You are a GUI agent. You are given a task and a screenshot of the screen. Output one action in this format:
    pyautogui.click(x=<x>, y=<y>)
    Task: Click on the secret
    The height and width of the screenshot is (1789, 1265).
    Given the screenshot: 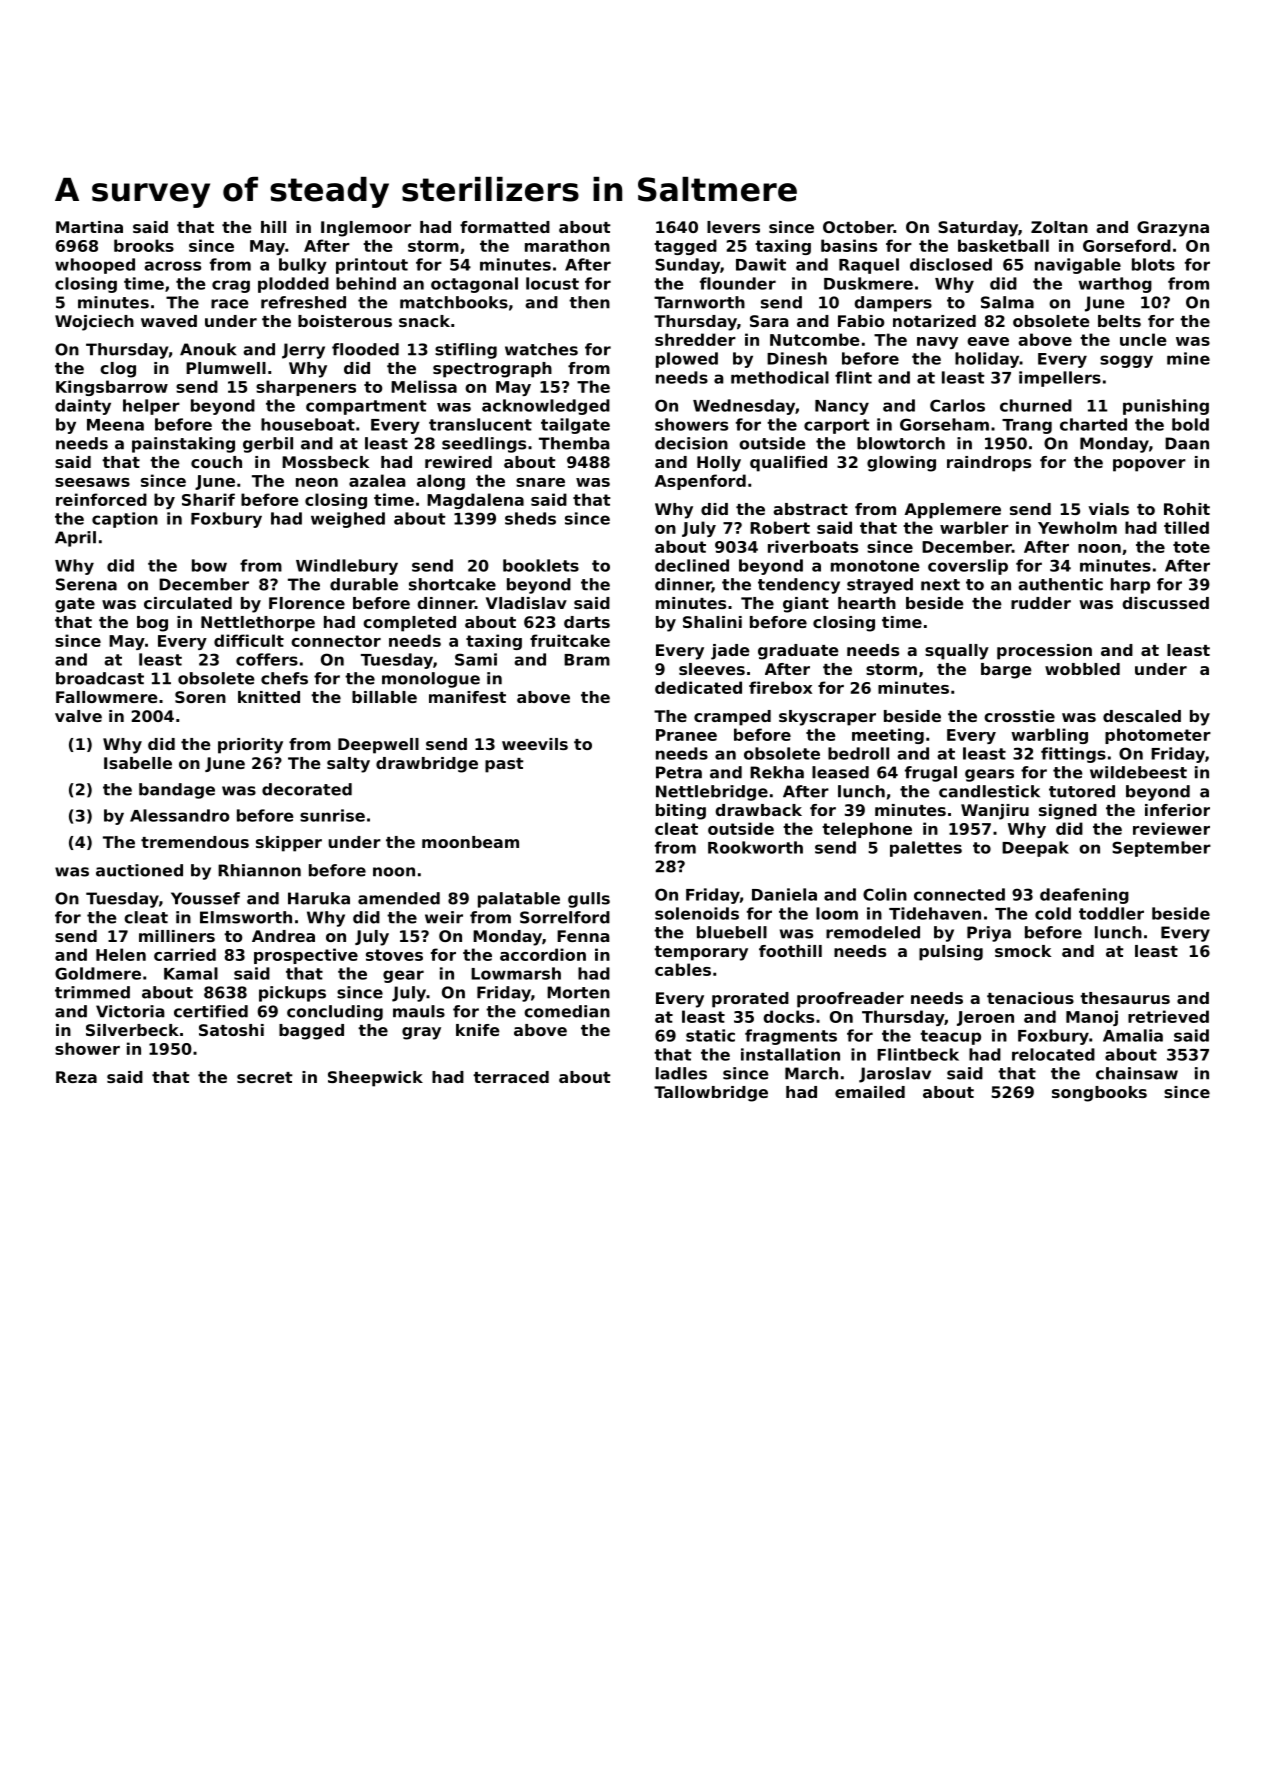 What is the action you would take?
    pyautogui.click(x=265, y=1077)
